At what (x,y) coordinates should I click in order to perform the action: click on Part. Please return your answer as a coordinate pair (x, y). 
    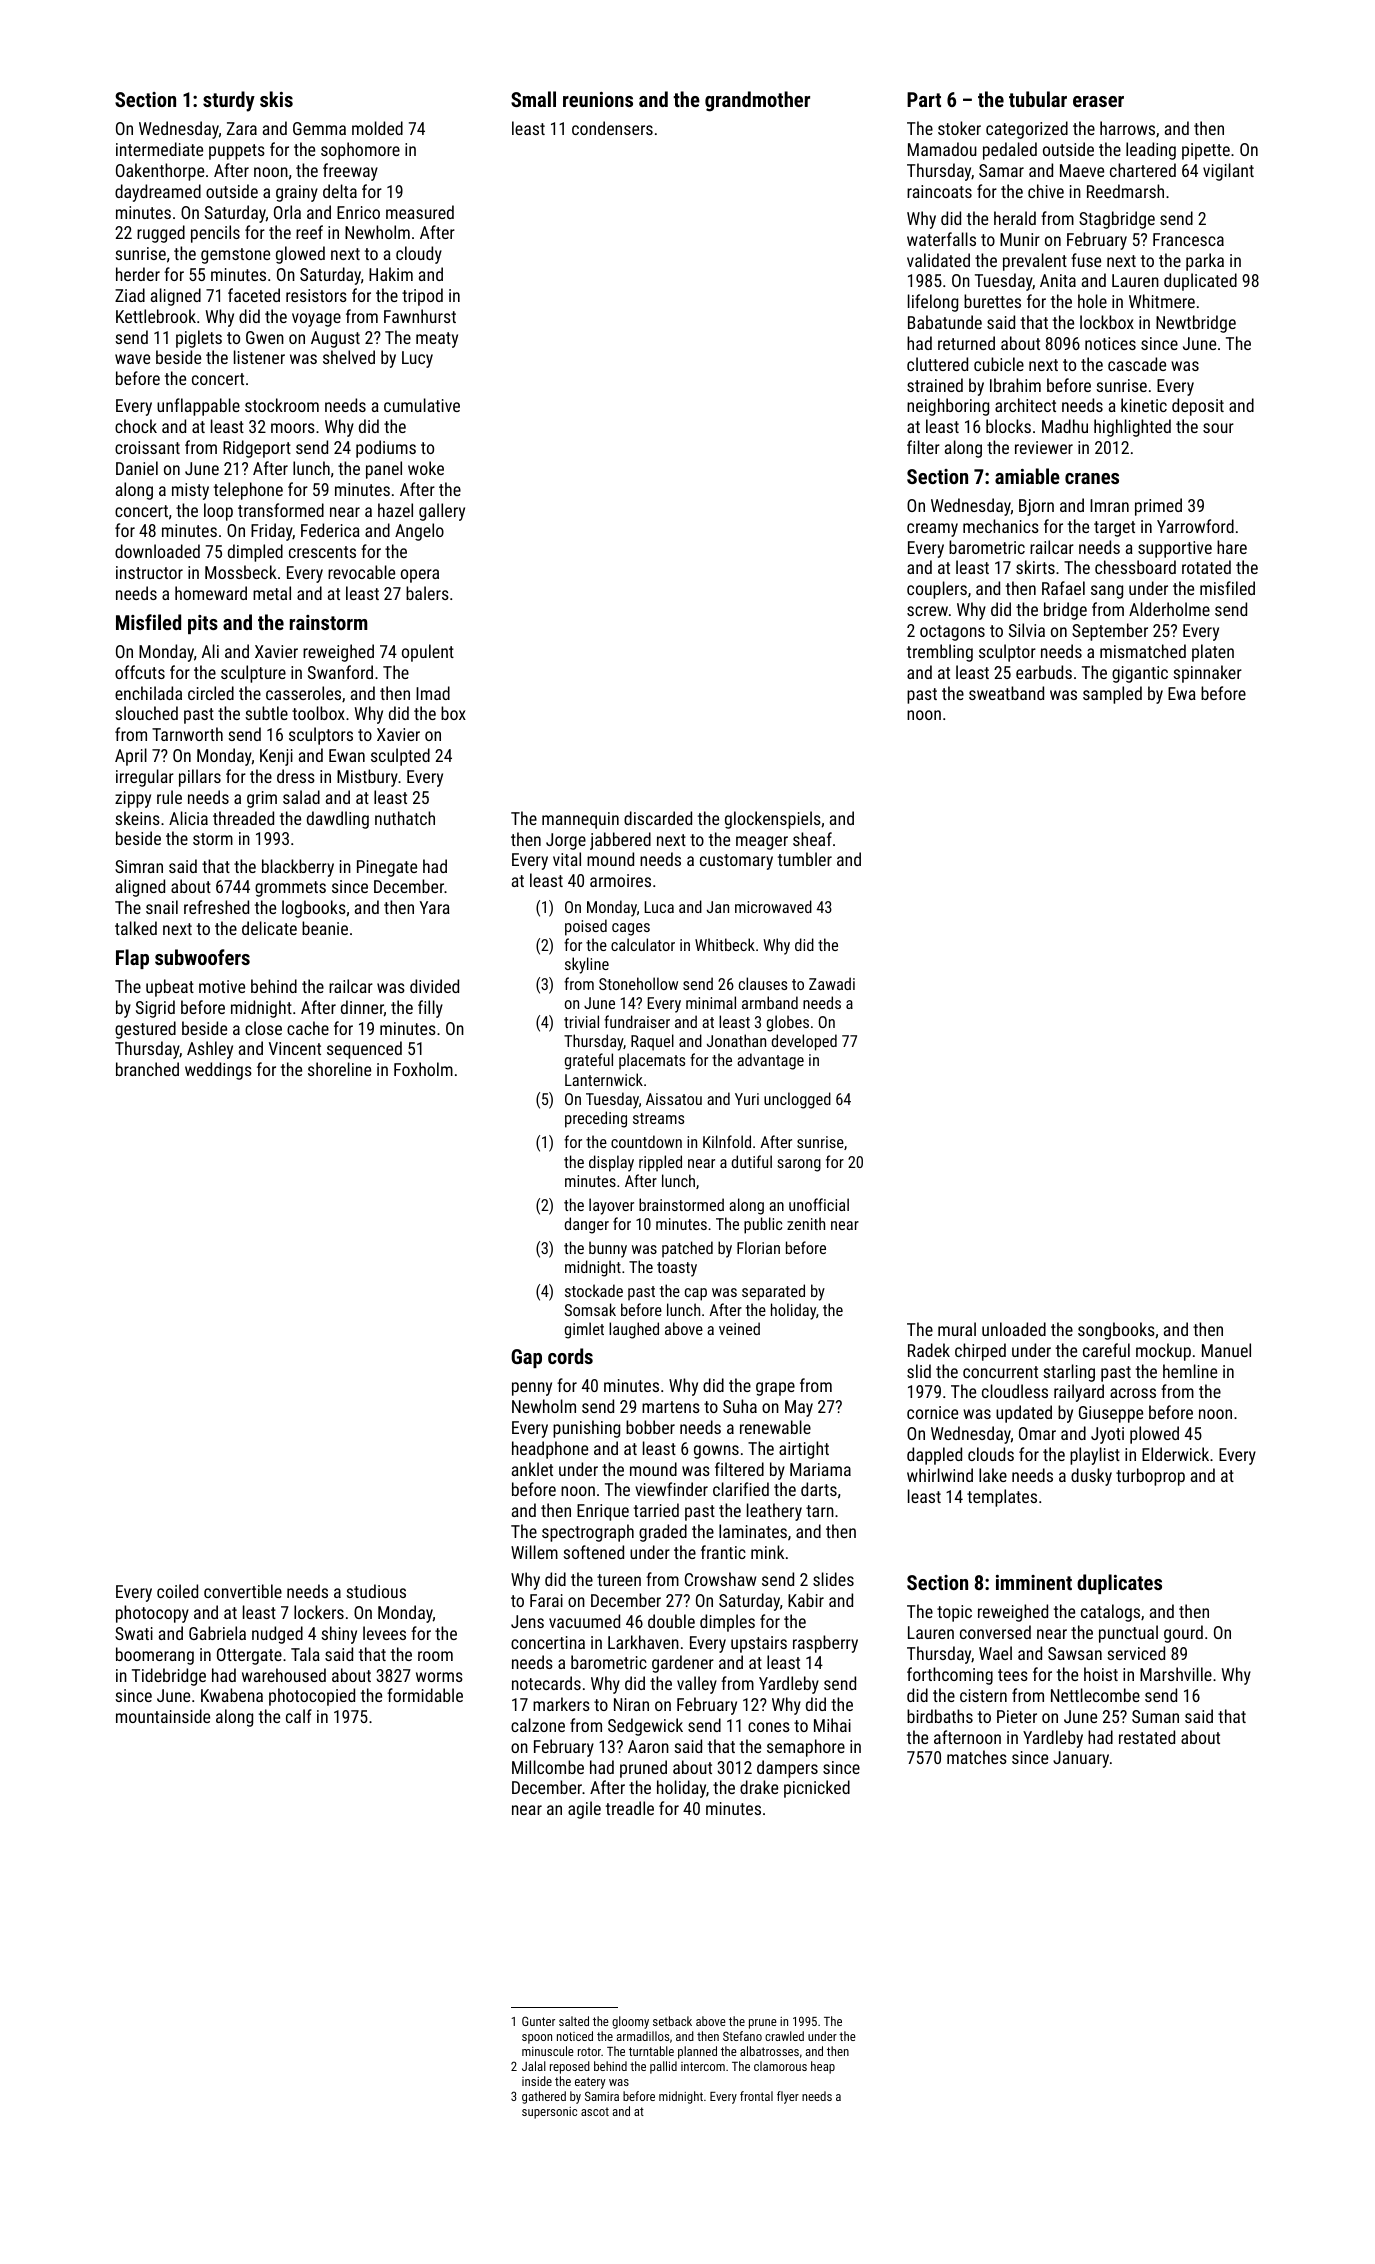
    Looking at the image, I should click on (924, 99).
